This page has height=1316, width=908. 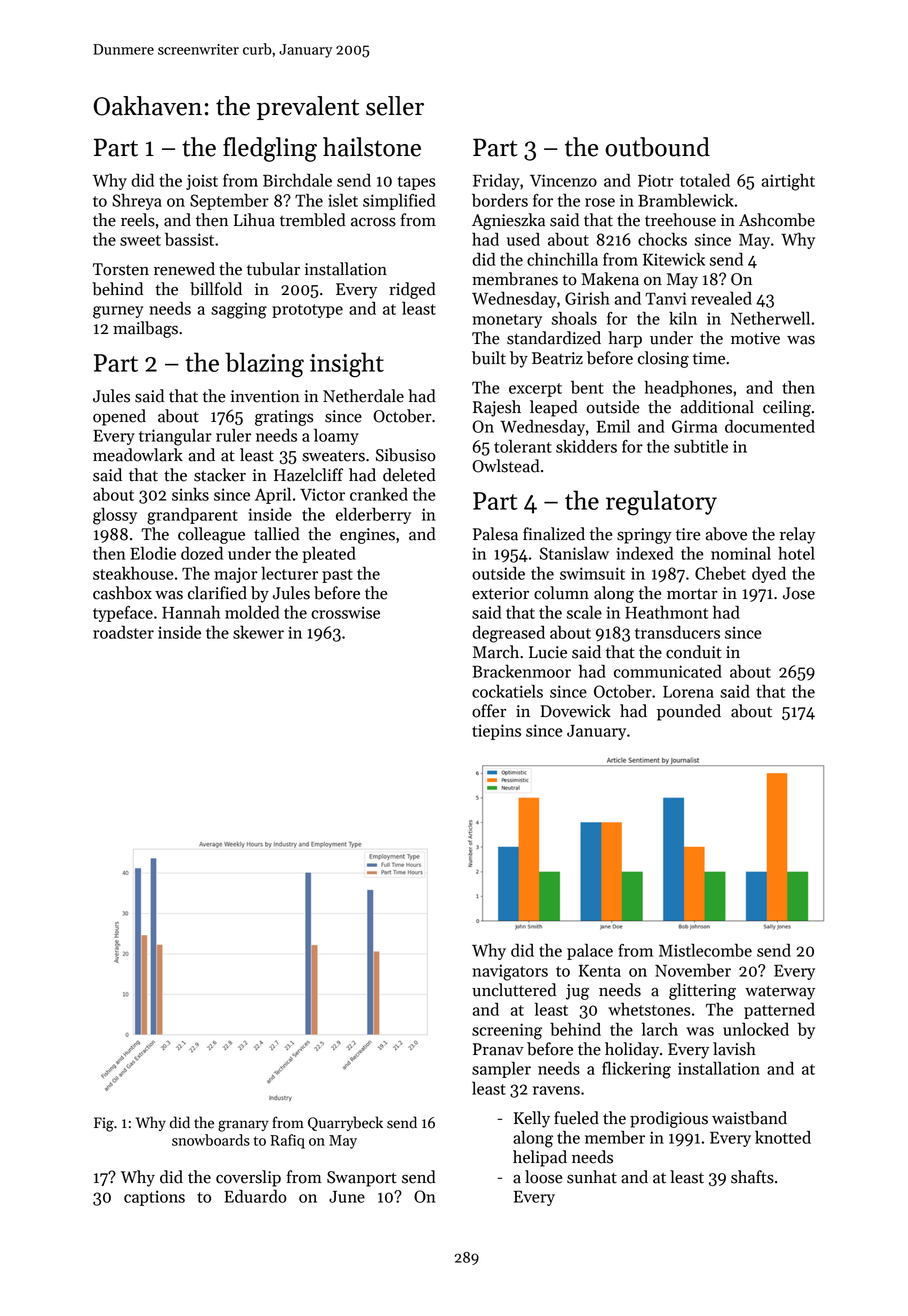 I want to click on waterway, so click(x=780, y=993).
